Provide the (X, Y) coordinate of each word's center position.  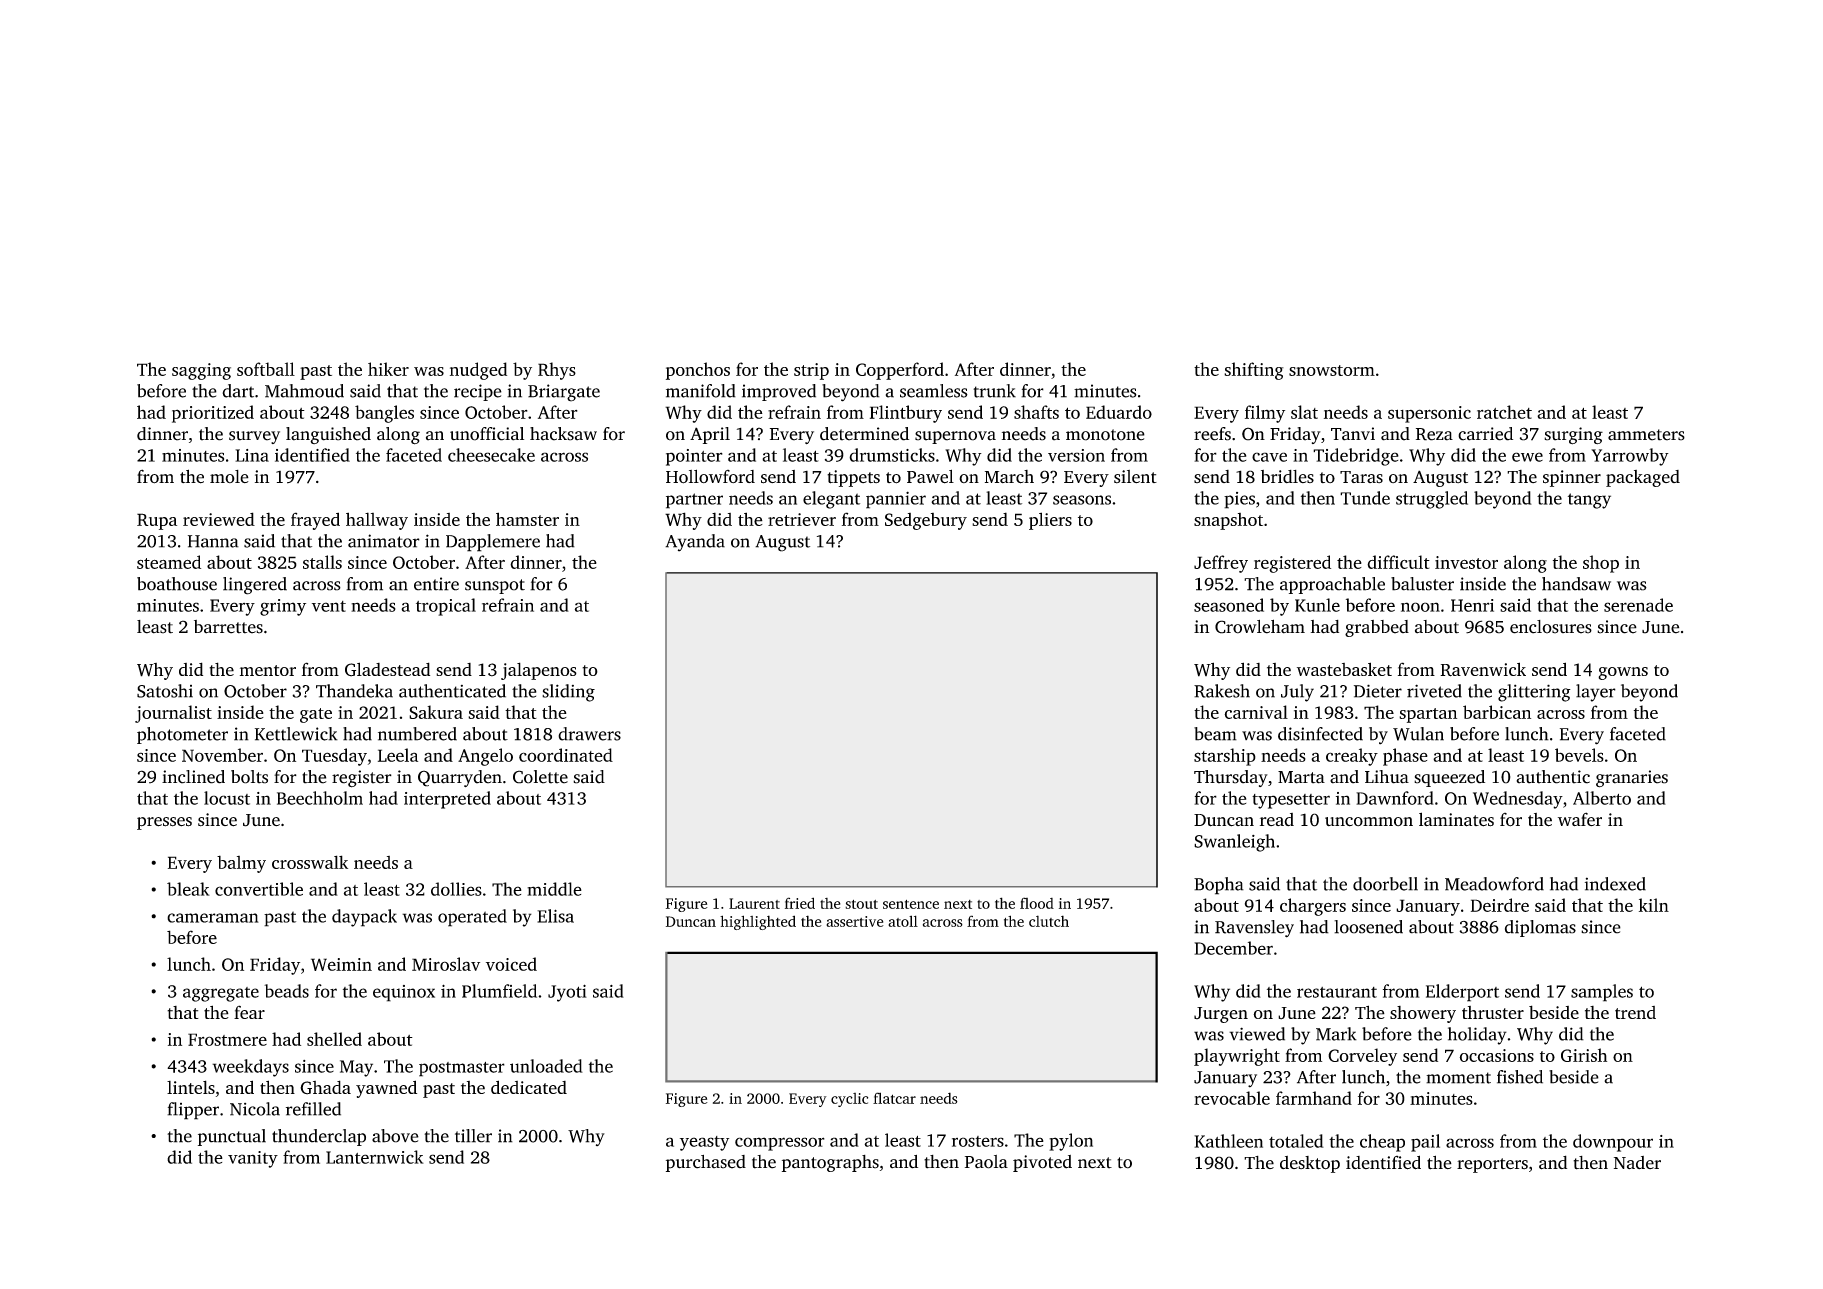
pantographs (830, 1163)
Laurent (754, 903)
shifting (1254, 371)
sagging (201, 371)
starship (1225, 757)
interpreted (447, 800)
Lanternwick (375, 1157)
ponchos (698, 371)
